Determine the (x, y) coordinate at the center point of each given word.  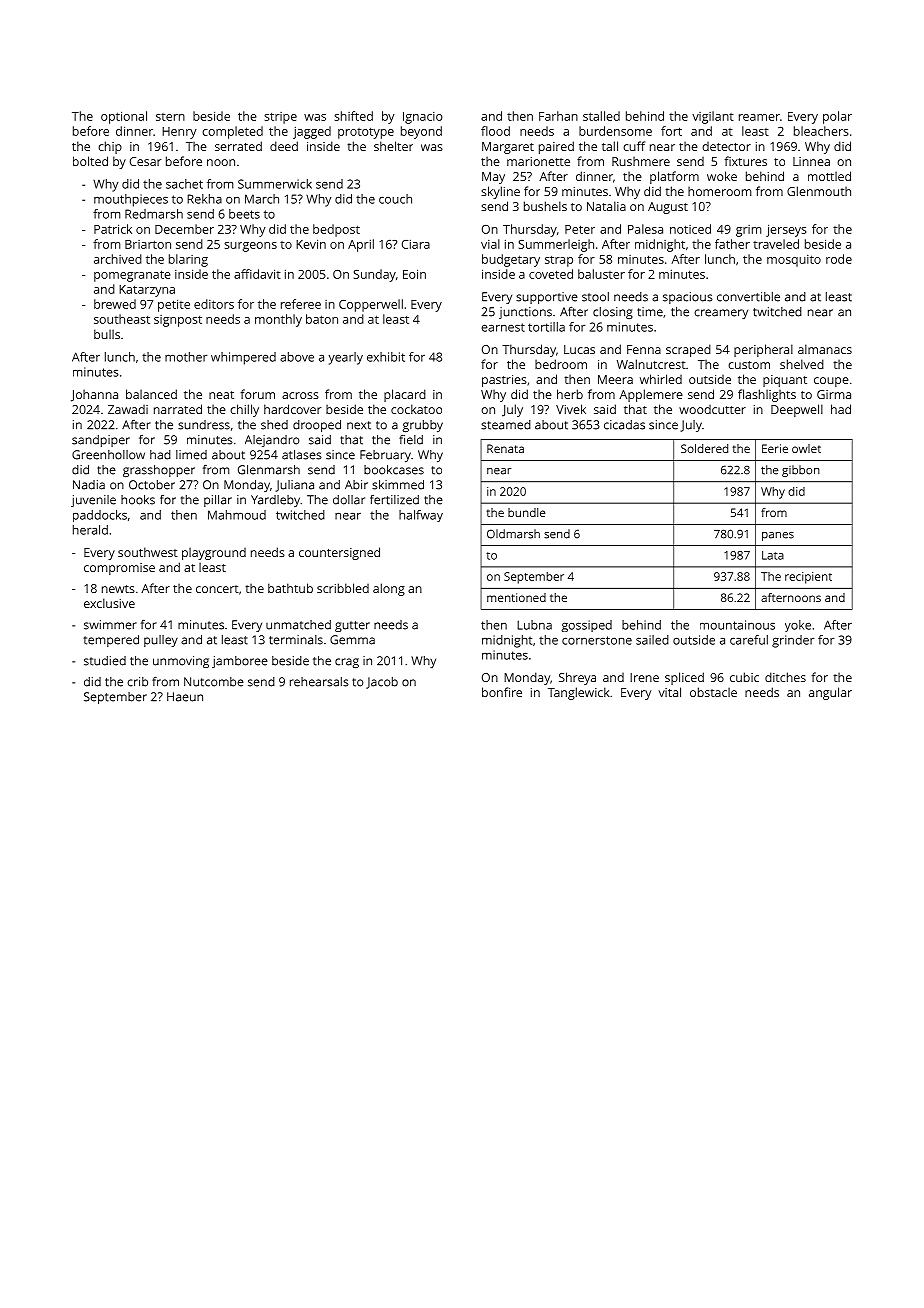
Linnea (811, 161)
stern (170, 117)
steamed (506, 425)
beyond (421, 132)
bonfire (502, 692)
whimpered (243, 358)
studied (105, 661)
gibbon (801, 471)
